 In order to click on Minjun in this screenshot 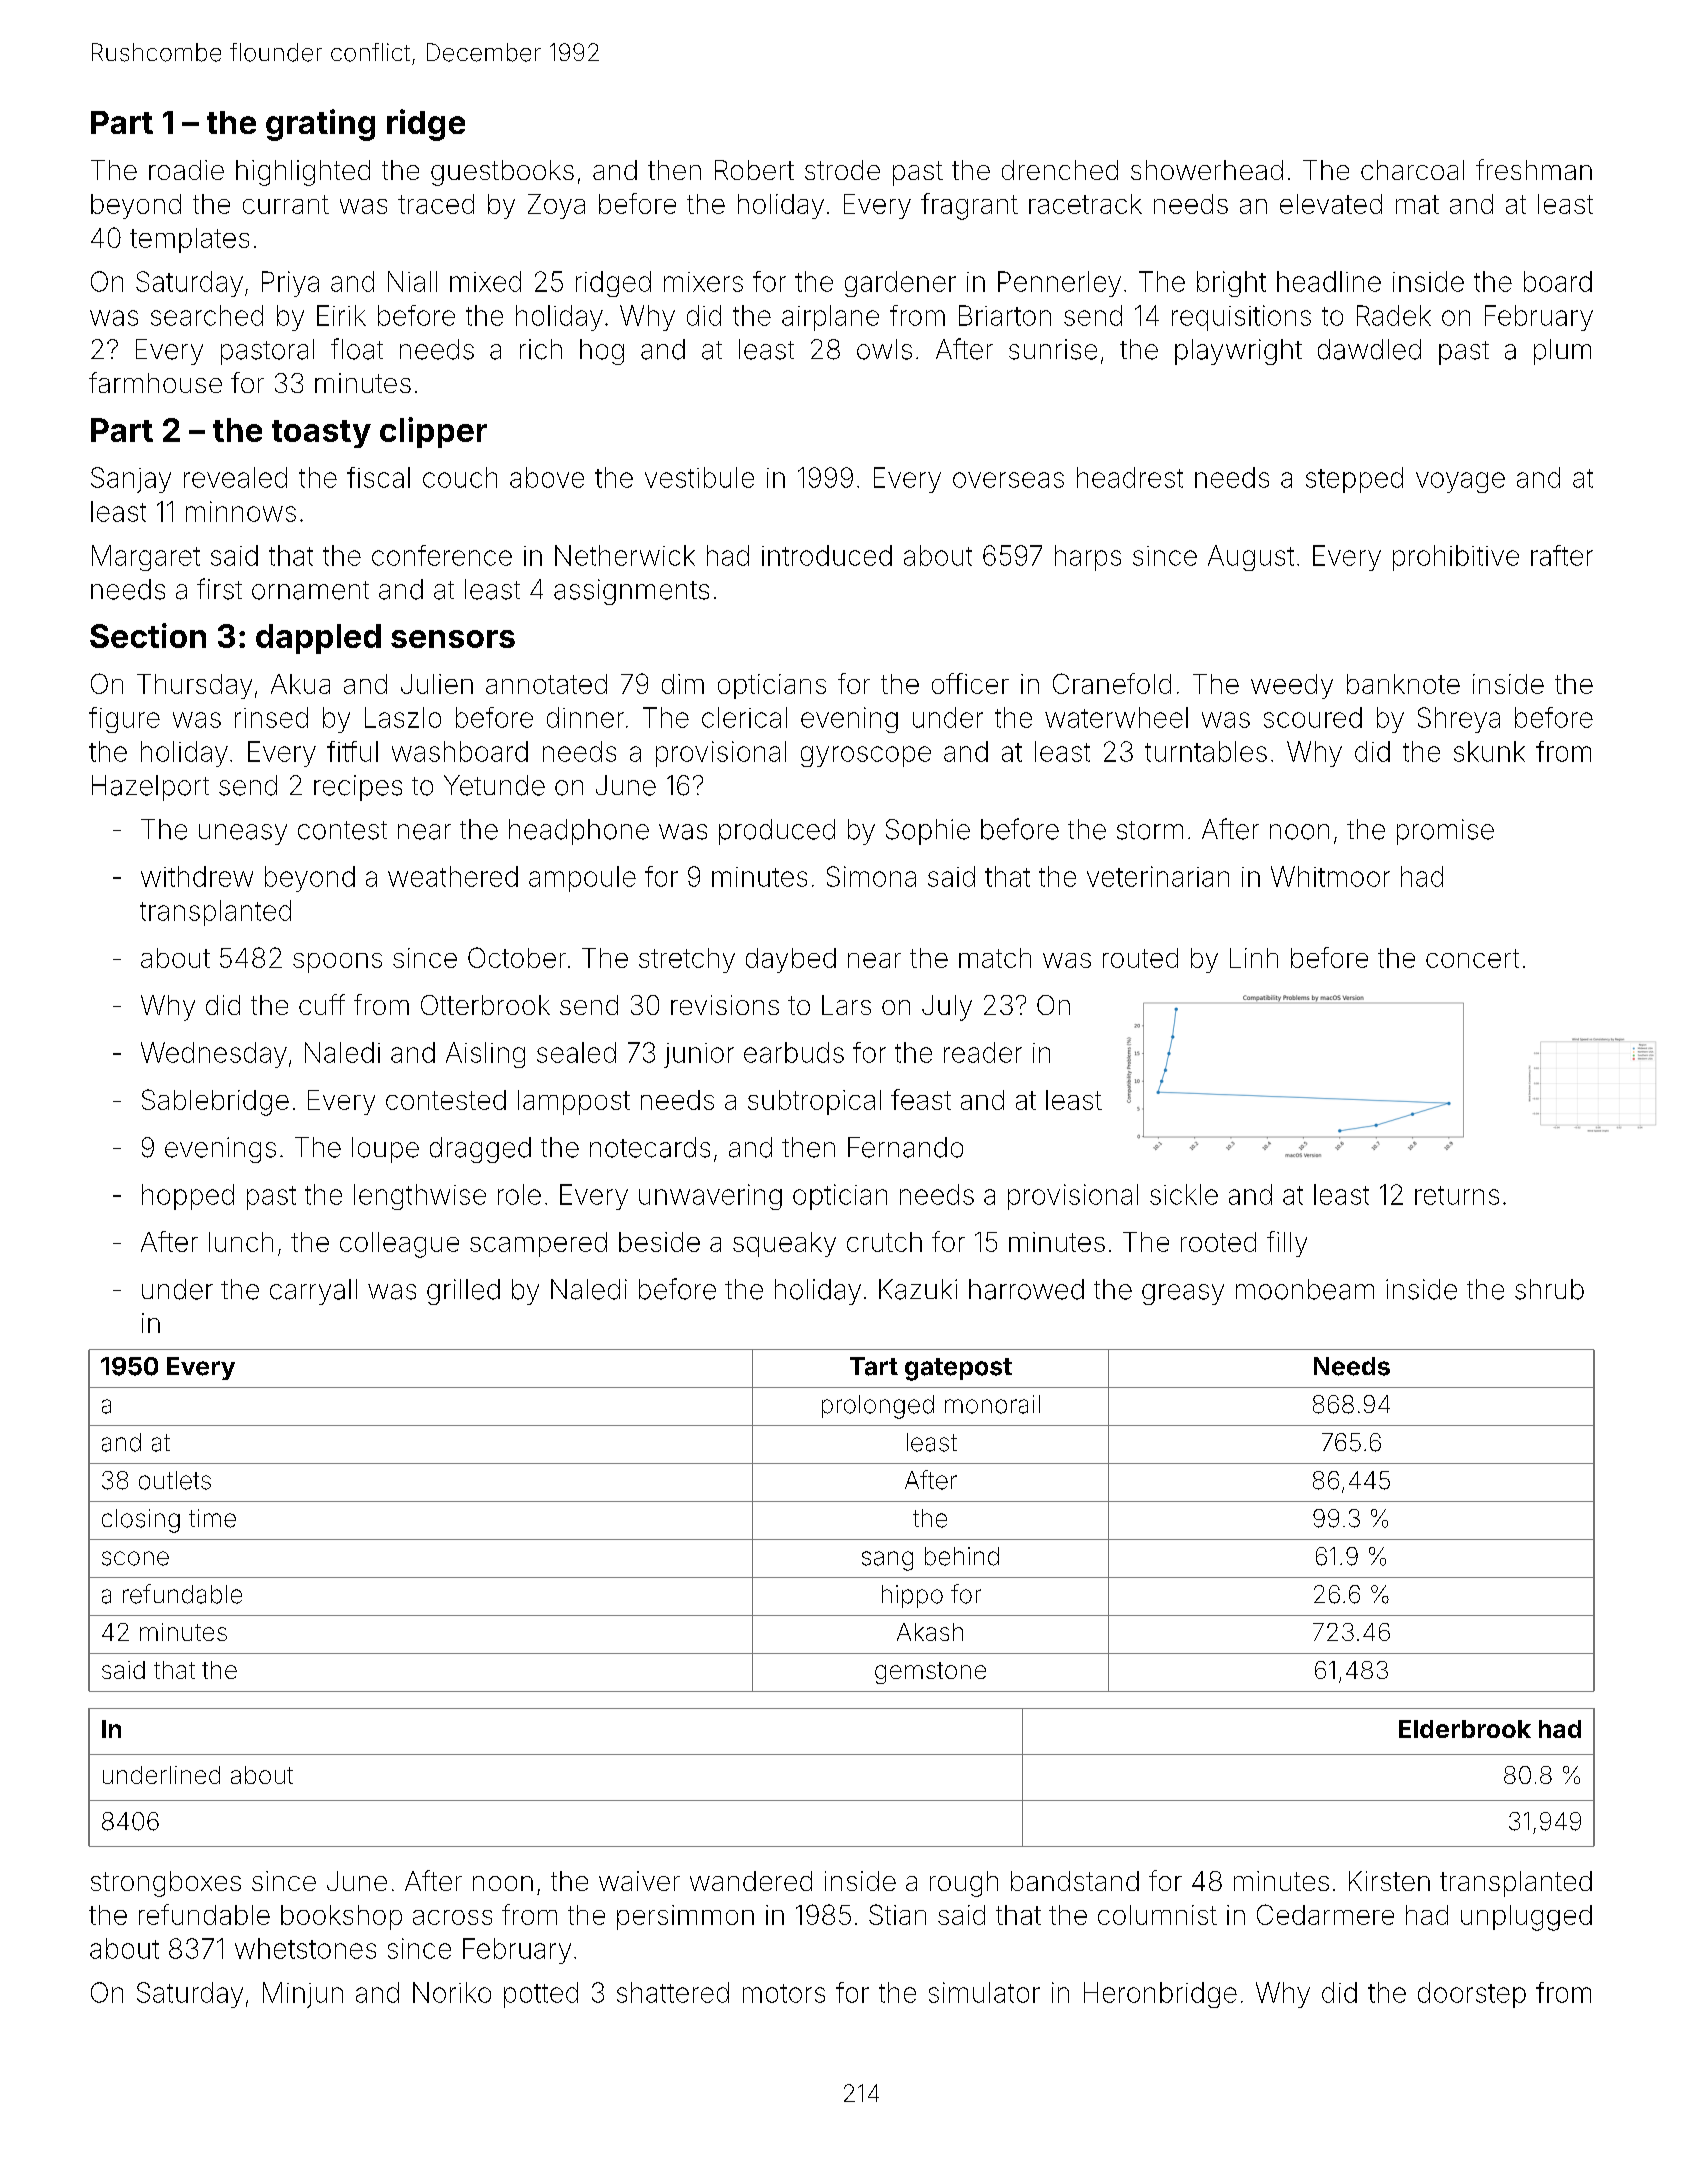, I will do `click(303, 1995)`.
